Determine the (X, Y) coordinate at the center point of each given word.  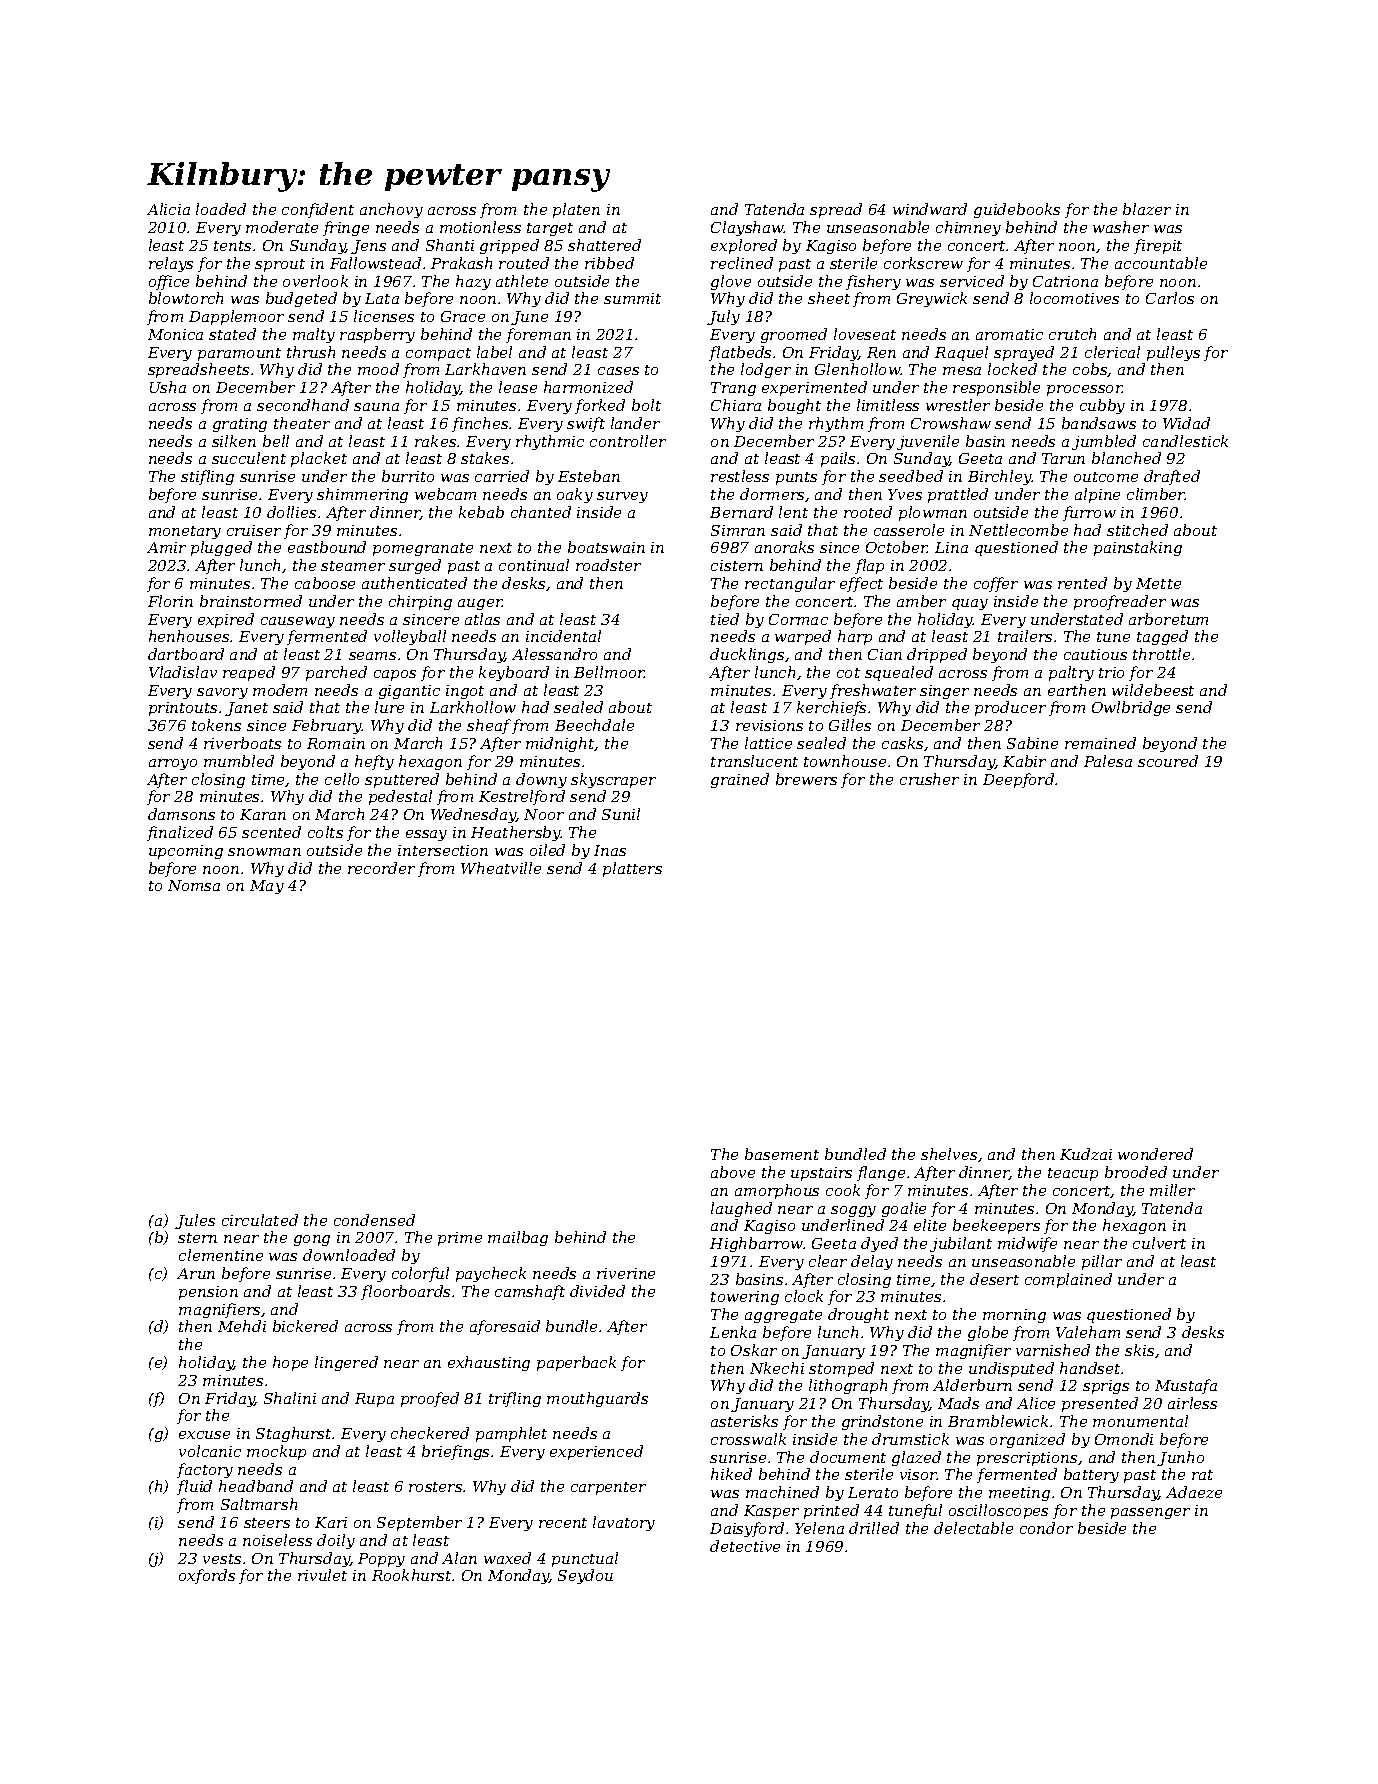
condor (1046, 1528)
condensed (374, 1220)
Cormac (798, 619)
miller (1172, 1190)
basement (782, 1154)
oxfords (207, 1576)
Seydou (585, 1576)
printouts (183, 709)
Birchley (1000, 477)
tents (232, 246)
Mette (1158, 583)
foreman (538, 335)
